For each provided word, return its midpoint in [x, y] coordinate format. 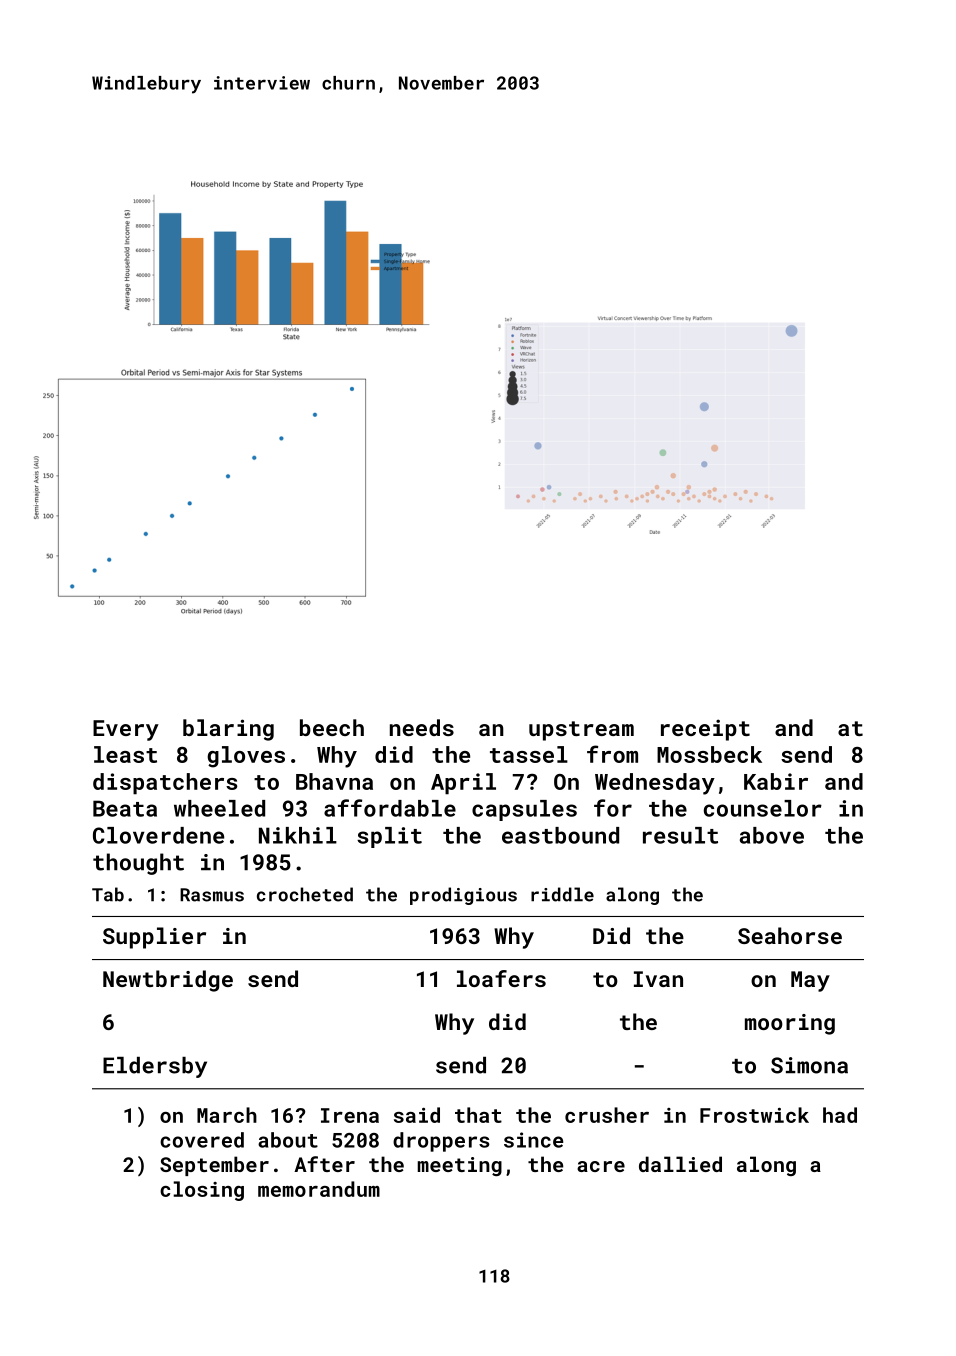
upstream [581, 731]
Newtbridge [168, 981]
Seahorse [790, 935]
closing [202, 1191]
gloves [246, 757]
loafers [501, 978]
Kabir [776, 781]
